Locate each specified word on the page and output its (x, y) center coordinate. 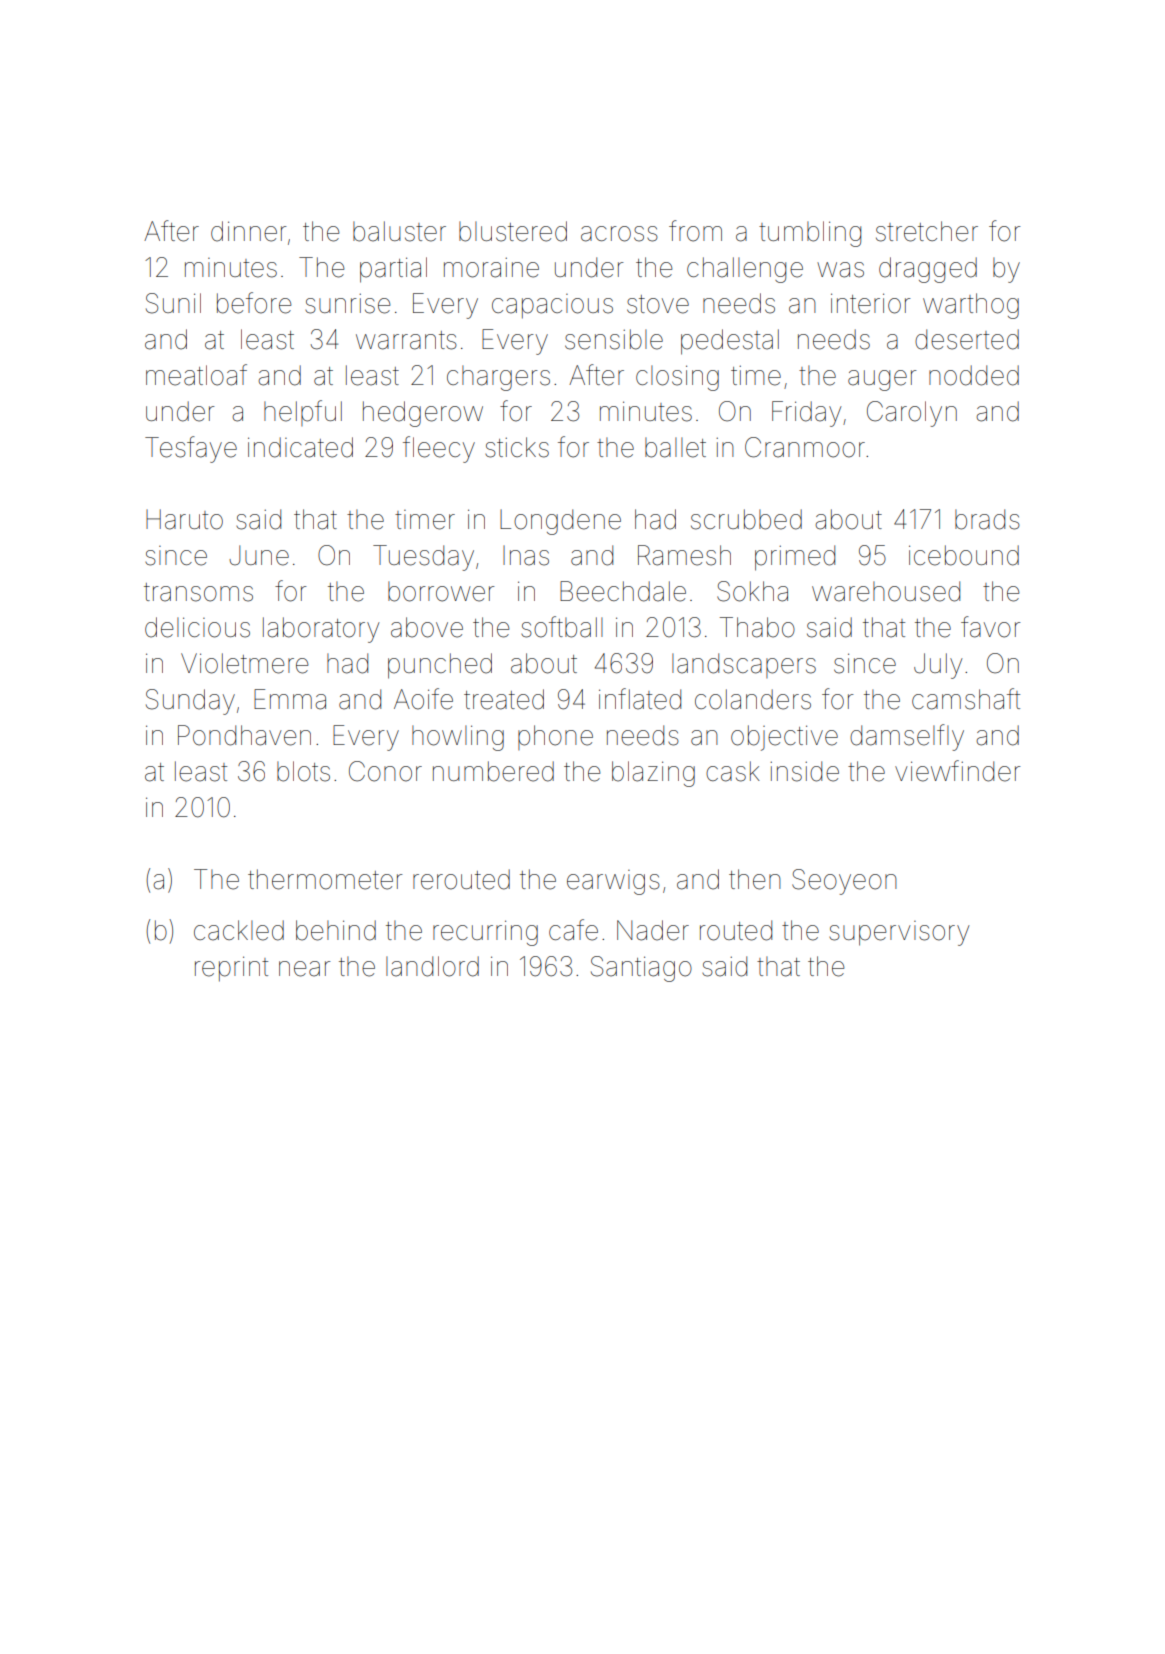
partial (393, 270)
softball (562, 627)
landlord (432, 966)
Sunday (190, 702)
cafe (573, 930)
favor (991, 627)
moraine (491, 267)
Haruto (184, 519)
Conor (385, 771)
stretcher (927, 231)
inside (804, 771)
